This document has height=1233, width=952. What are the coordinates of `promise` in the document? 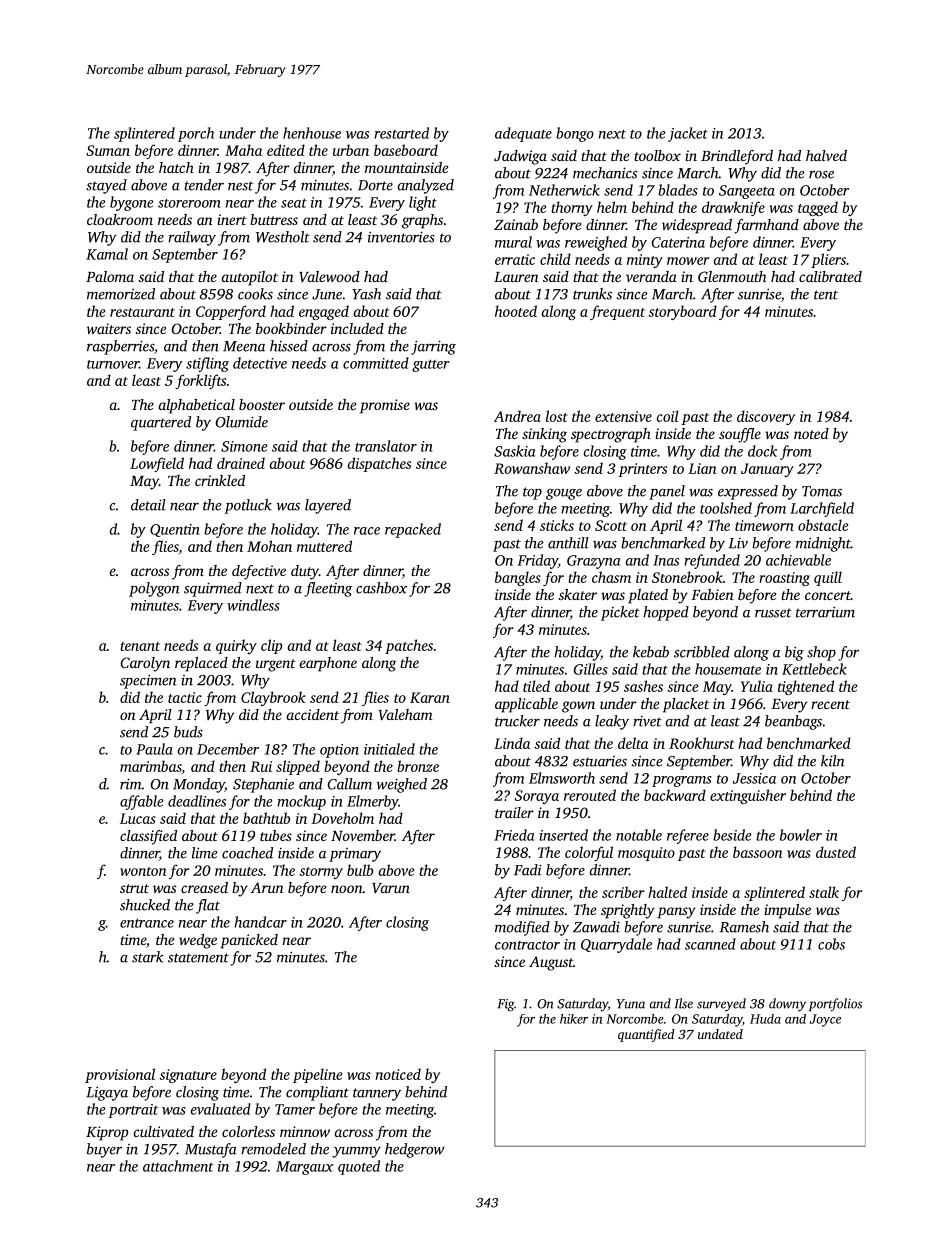 It's located at (385, 406).
